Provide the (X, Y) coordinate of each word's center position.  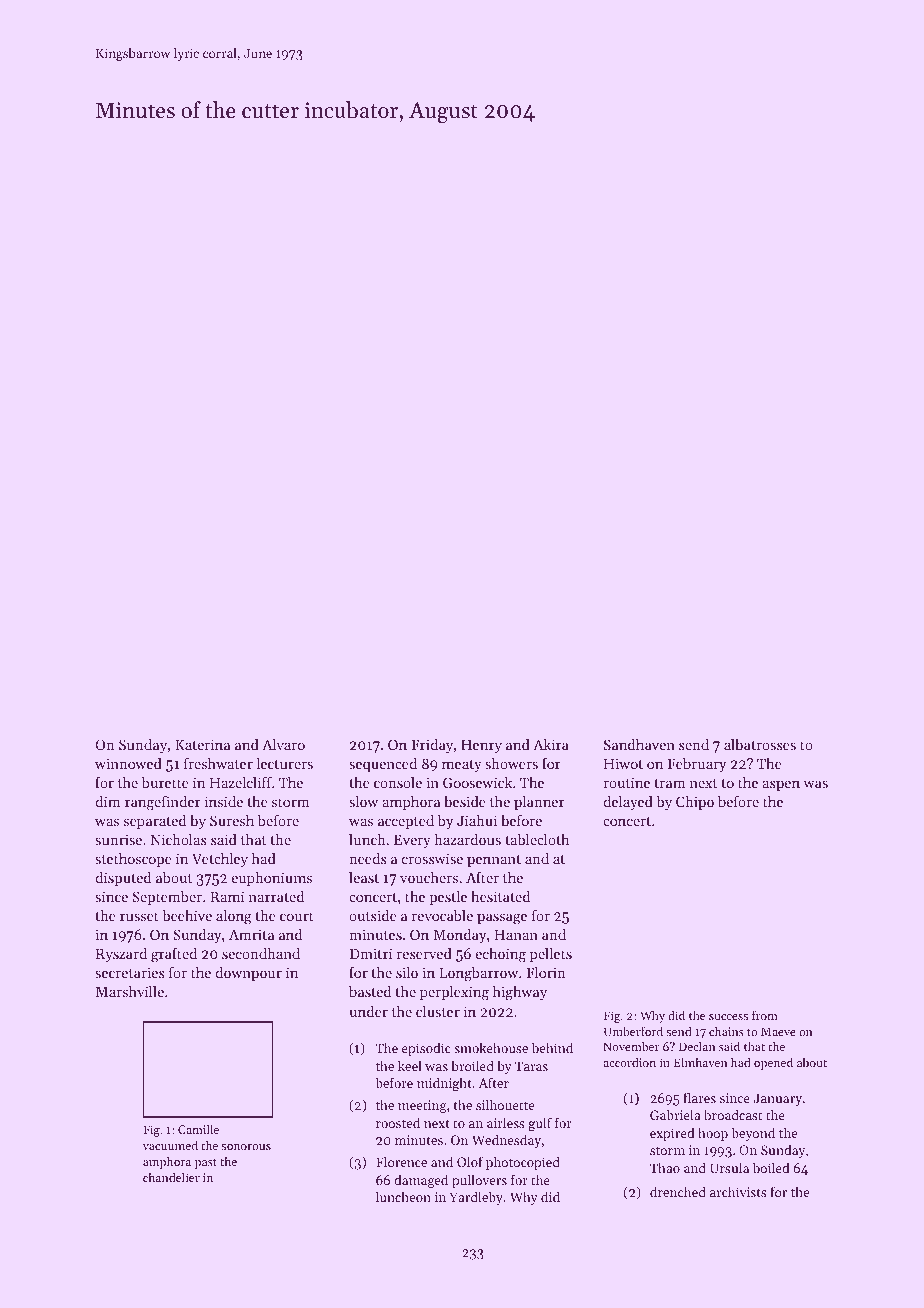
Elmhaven (701, 1062)
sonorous (246, 1147)
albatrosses (760, 744)
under (368, 1011)
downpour (248, 974)
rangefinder (163, 803)
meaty (462, 766)
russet (139, 916)
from (765, 1015)
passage (502, 919)
